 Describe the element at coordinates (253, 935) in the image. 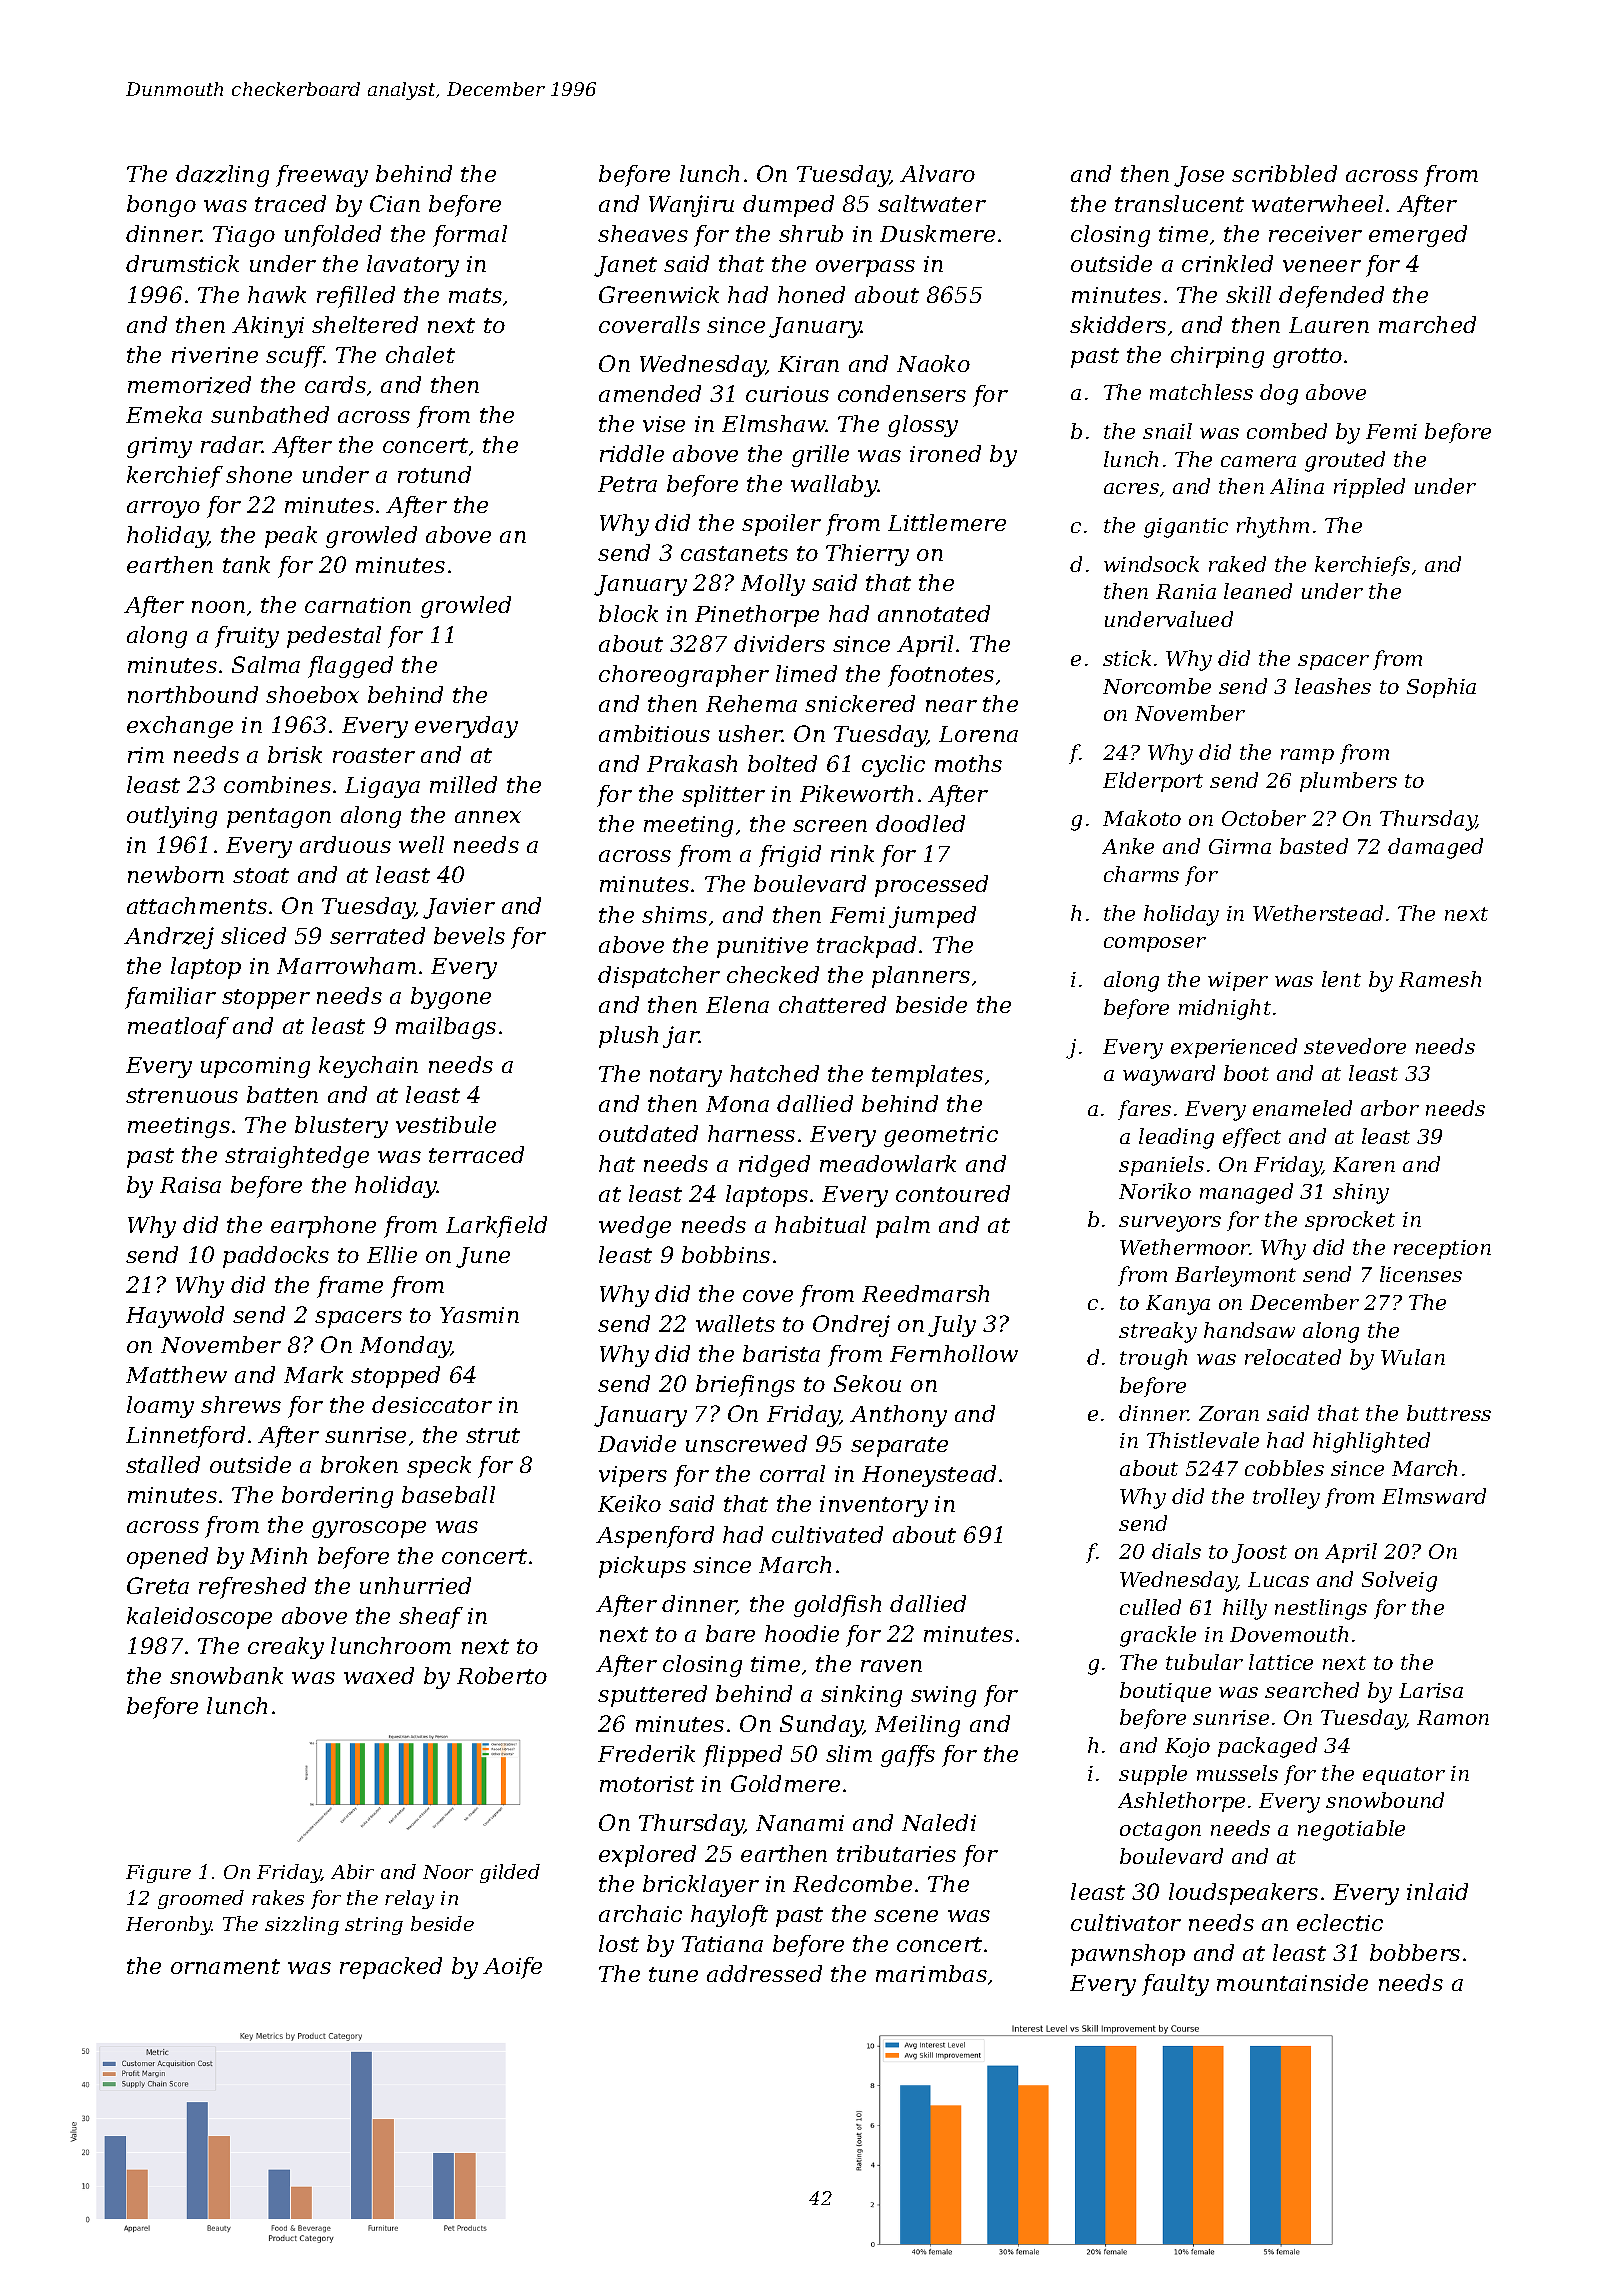

I see `sliced` at that location.
